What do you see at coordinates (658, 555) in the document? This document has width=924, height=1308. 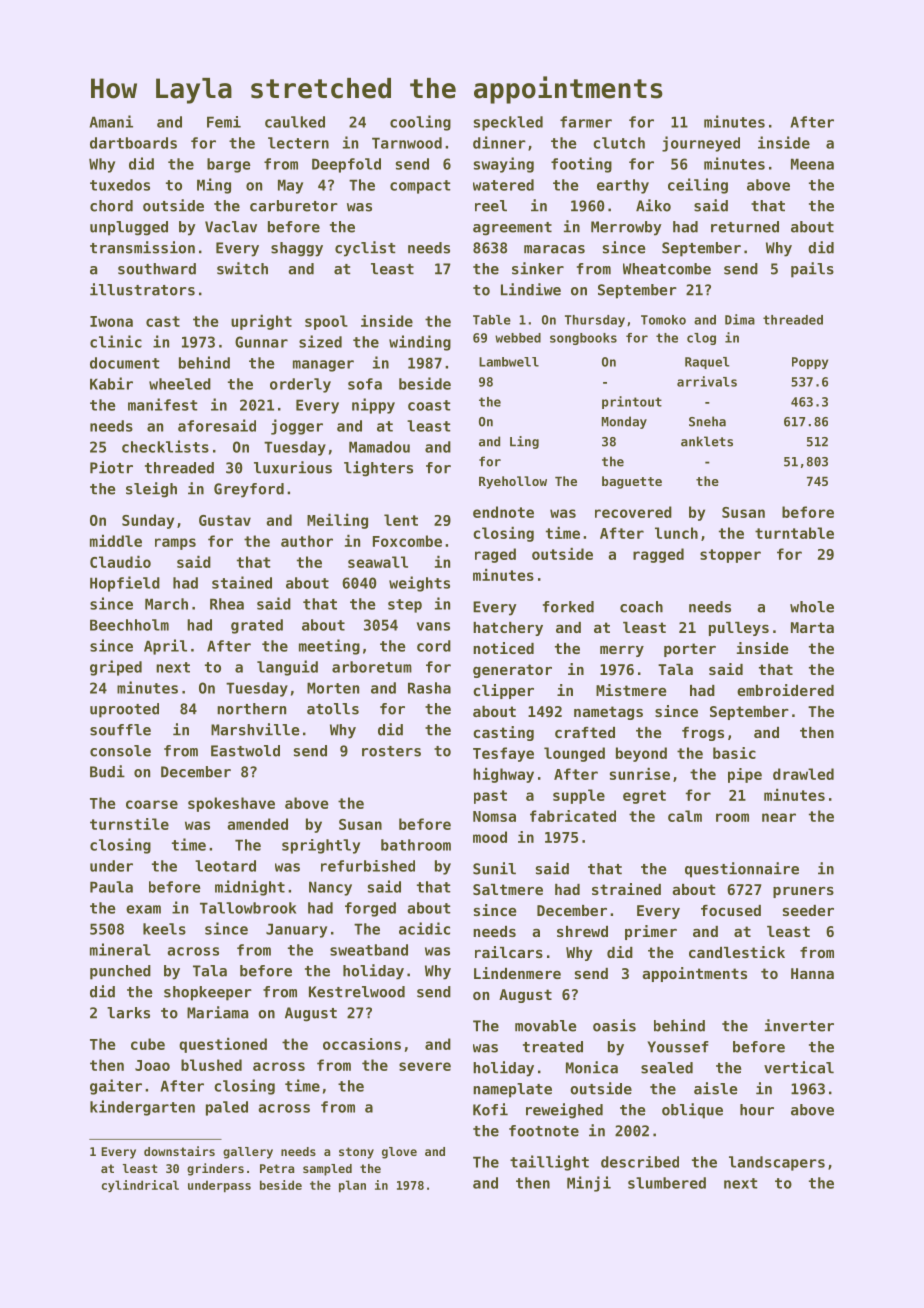 I see `ragged` at bounding box center [658, 555].
